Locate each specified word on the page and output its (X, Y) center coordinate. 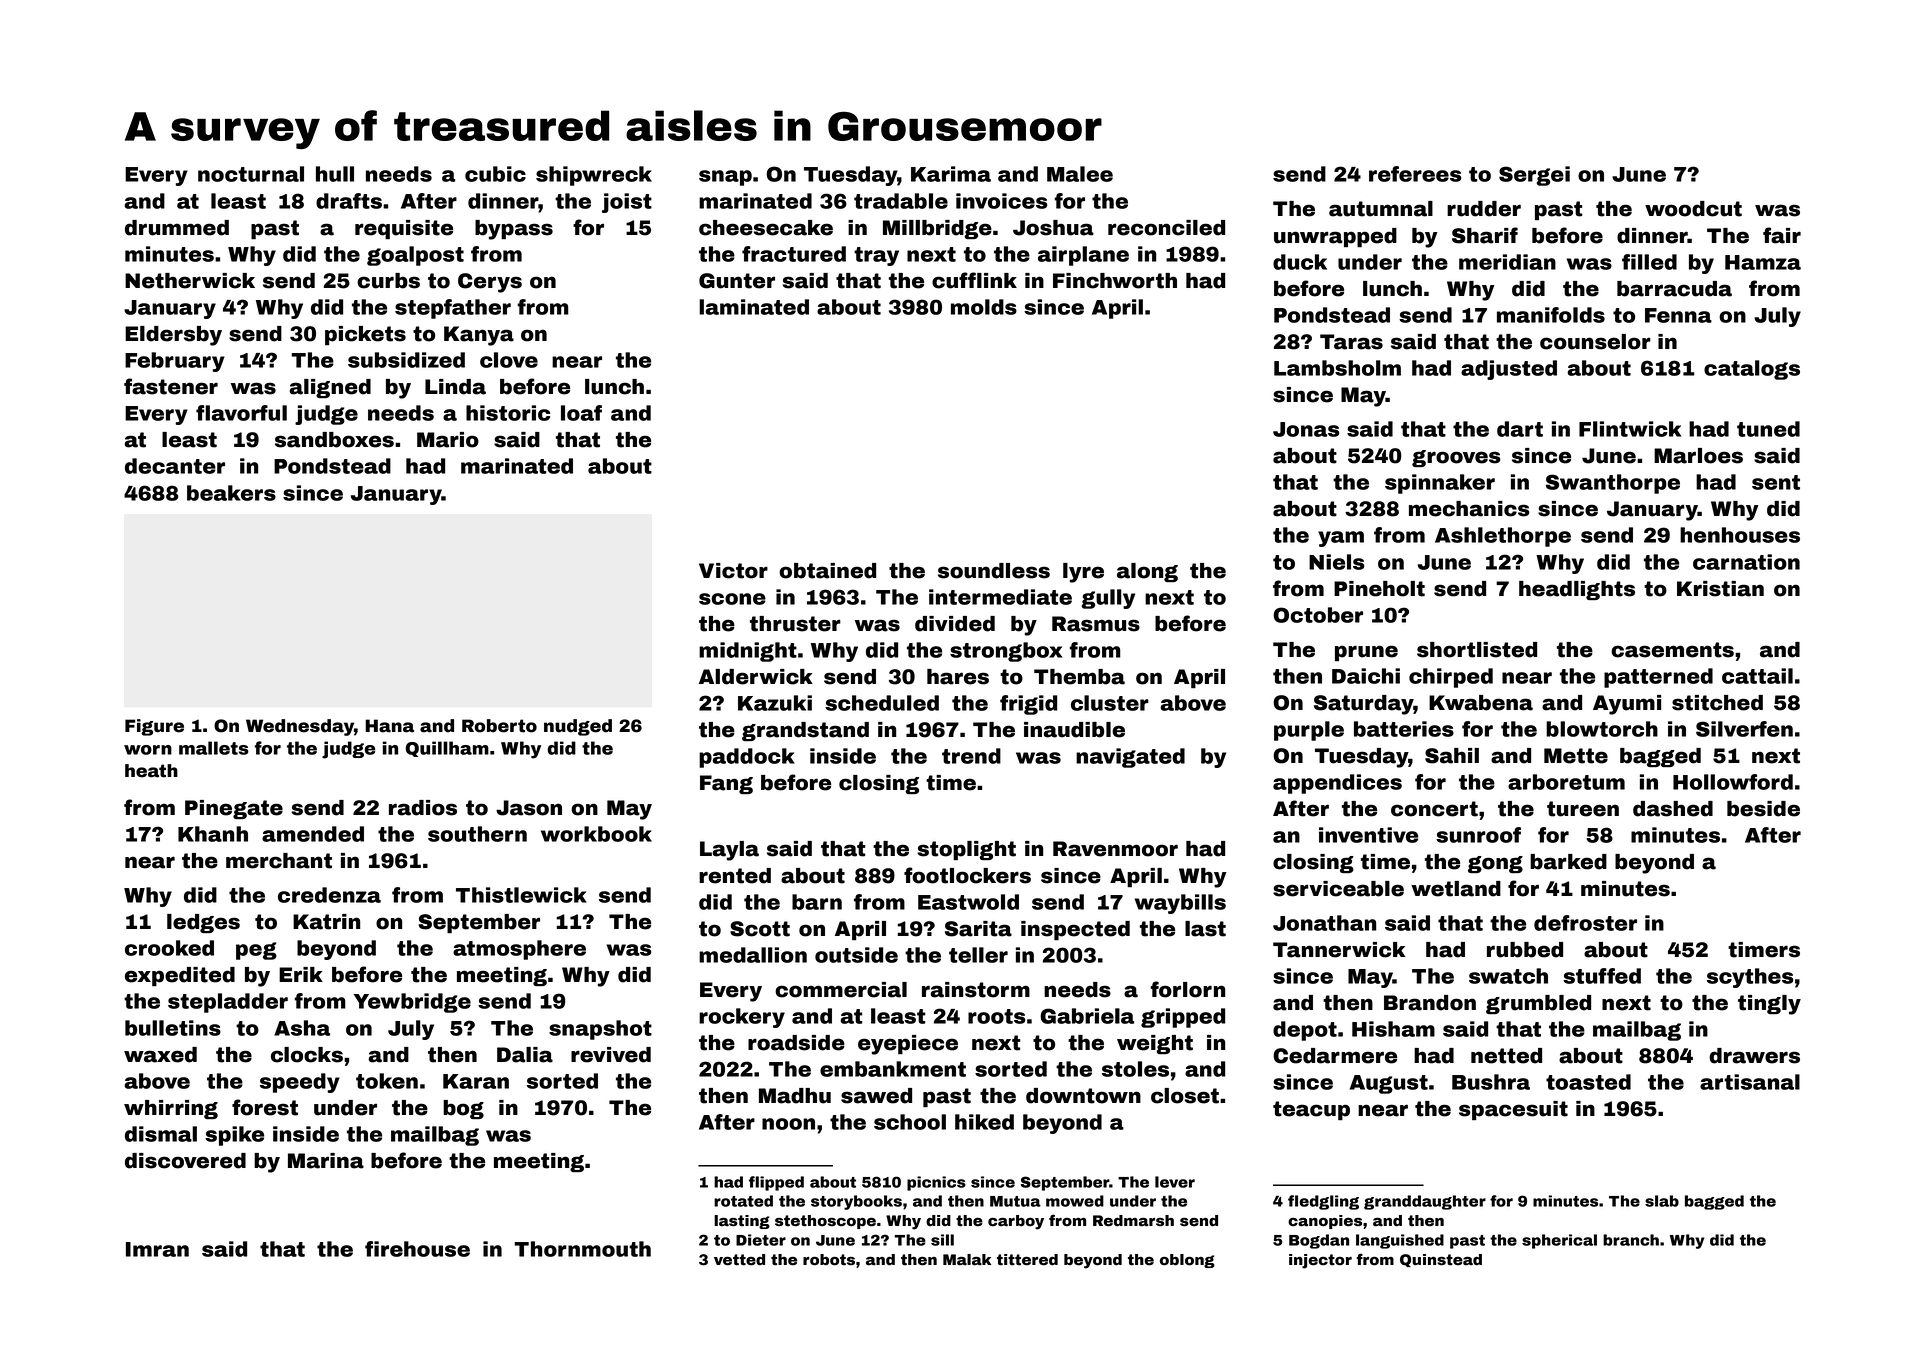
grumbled (1538, 1004)
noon (788, 1124)
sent (1776, 482)
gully (1108, 599)
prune (1366, 653)
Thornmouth (582, 1249)
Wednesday (300, 727)
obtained (827, 571)
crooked (169, 948)
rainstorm (976, 990)
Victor (733, 571)
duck (1300, 262)
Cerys (490, 283)
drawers (1754, 1056)
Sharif (1485, 235)
